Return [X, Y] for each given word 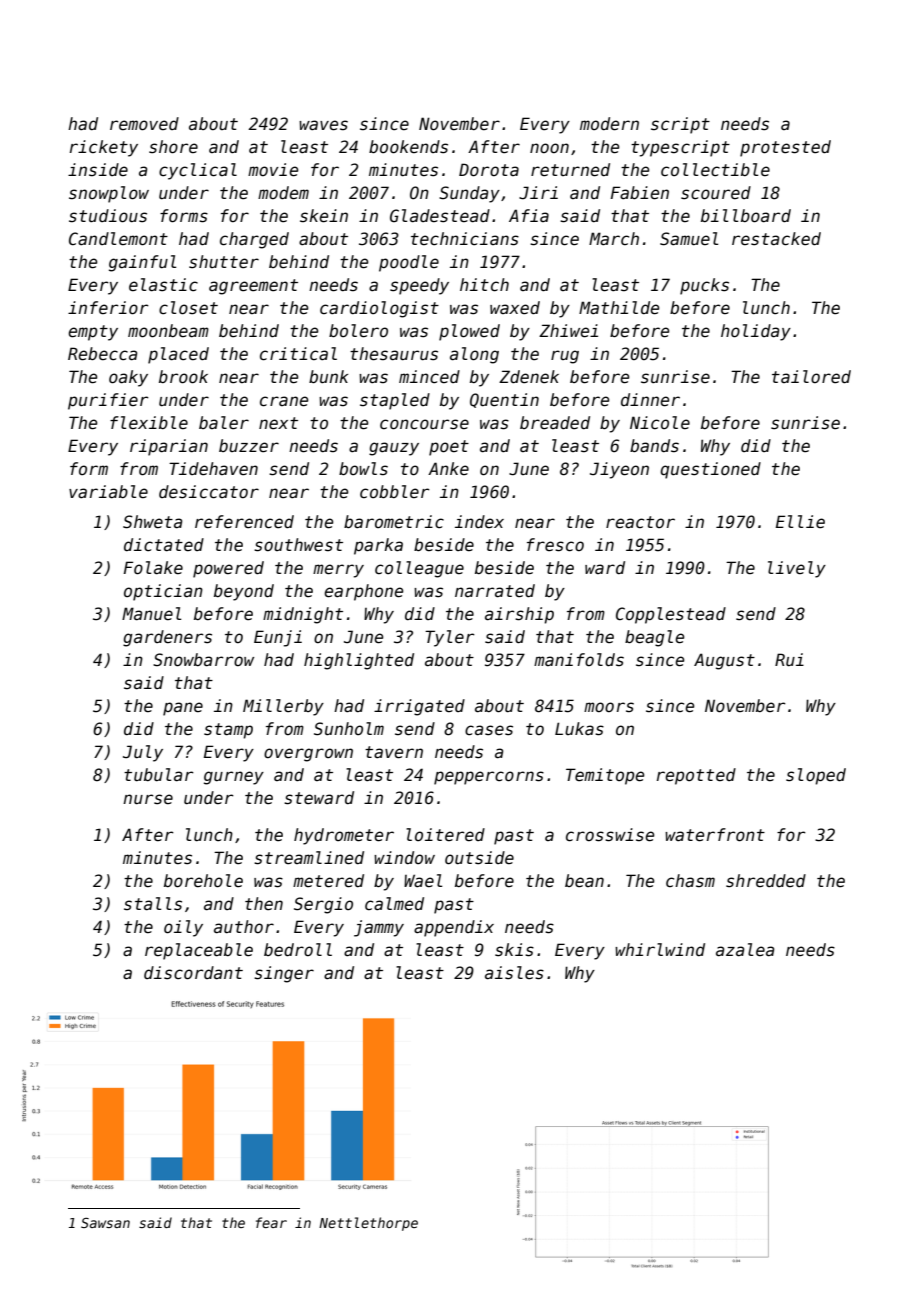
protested [785, 148]
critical [298, 354]
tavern [394, 752]
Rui [789, 660]
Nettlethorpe [368, 1224]
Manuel [151, 614]
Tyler [450, 638]
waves [323, 125]
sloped [816, 776]
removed [144, 124]
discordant [193, 973]
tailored [811, 377]
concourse [424, 424]
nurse [148, 799]
